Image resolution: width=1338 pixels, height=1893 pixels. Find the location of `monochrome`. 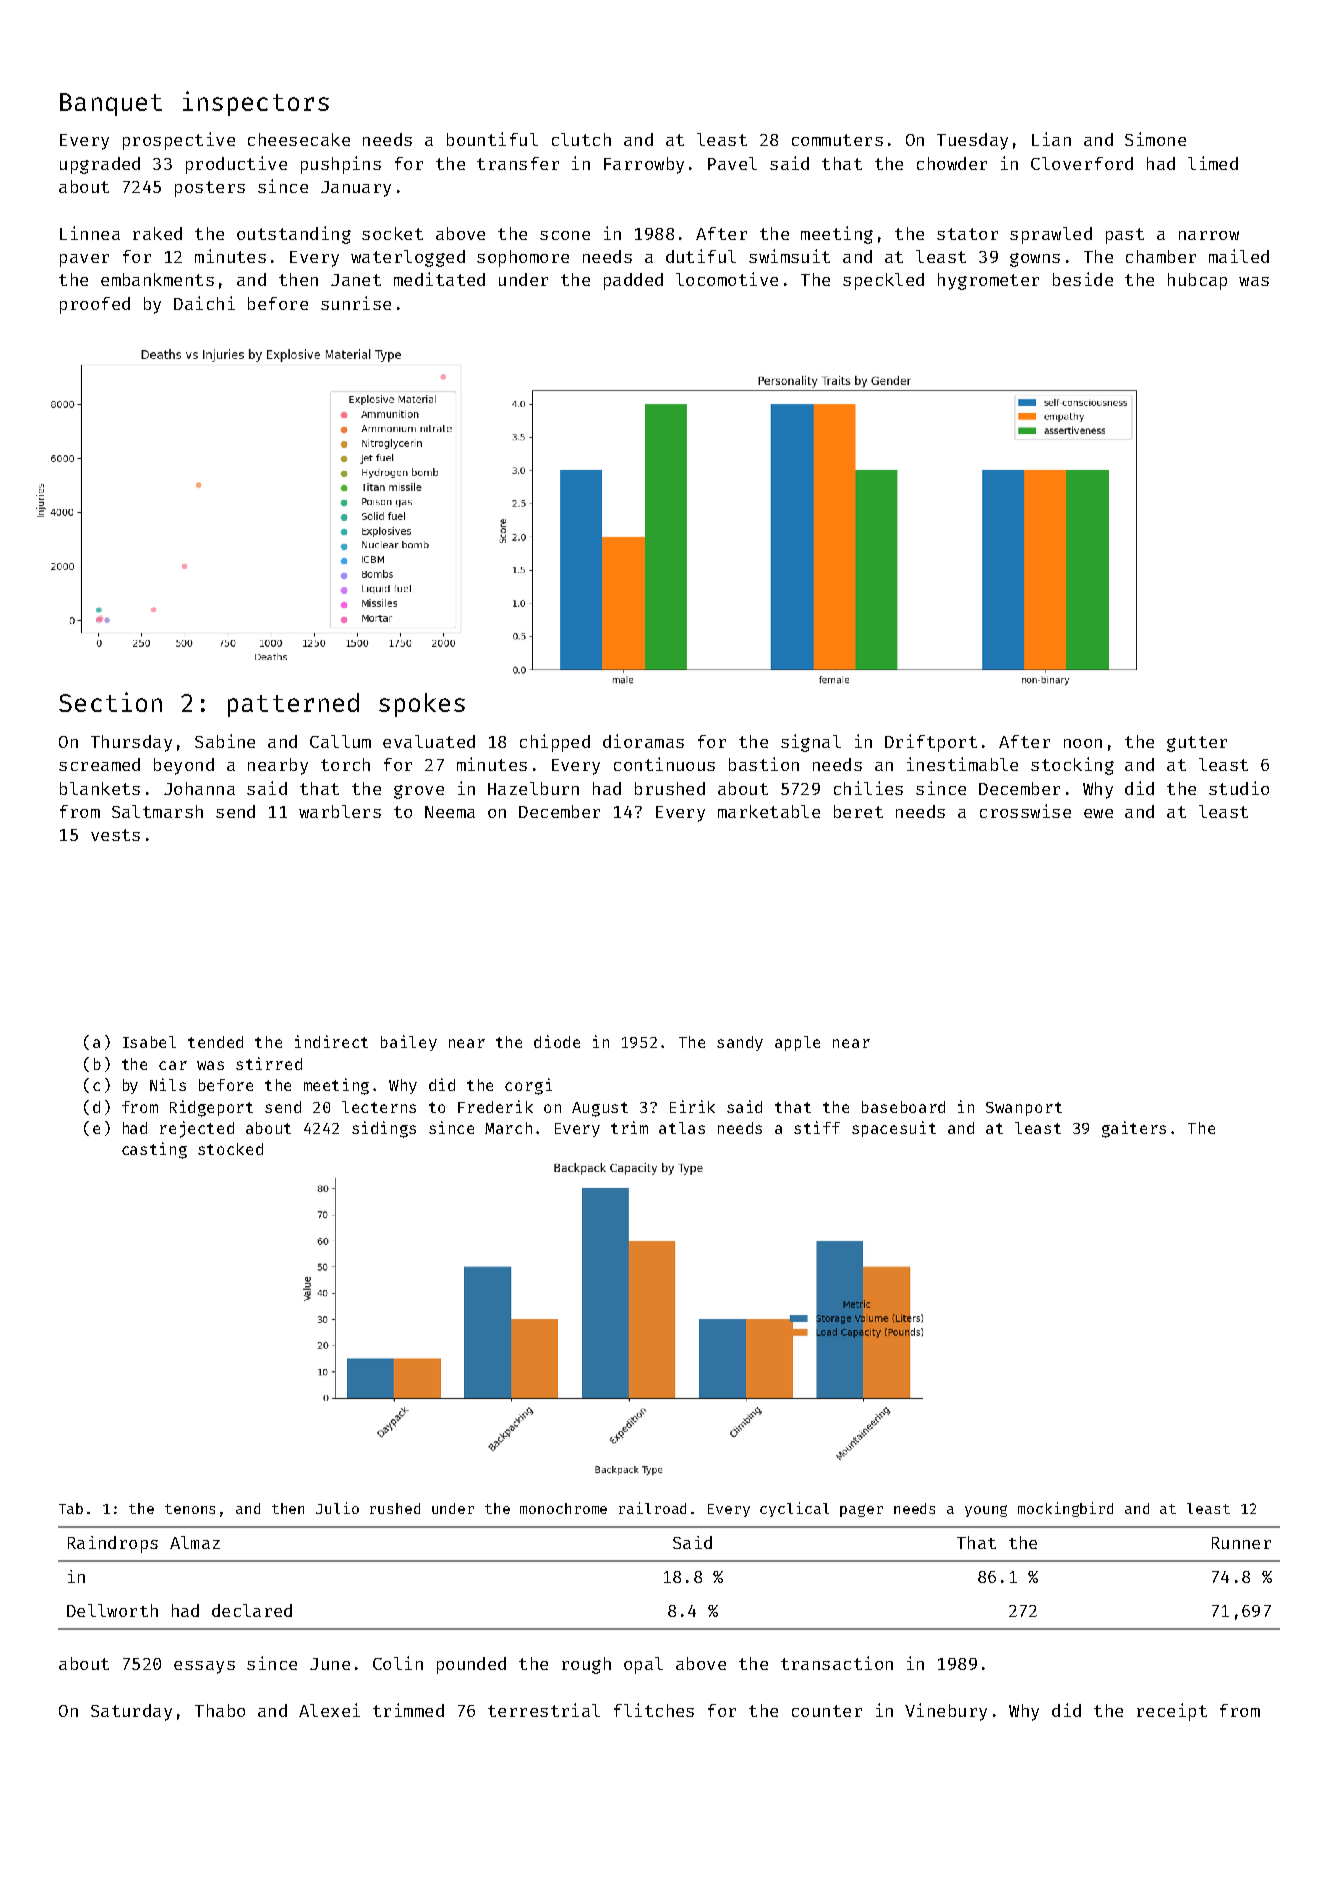

monochrome is located at coordinates (563, 1508).
